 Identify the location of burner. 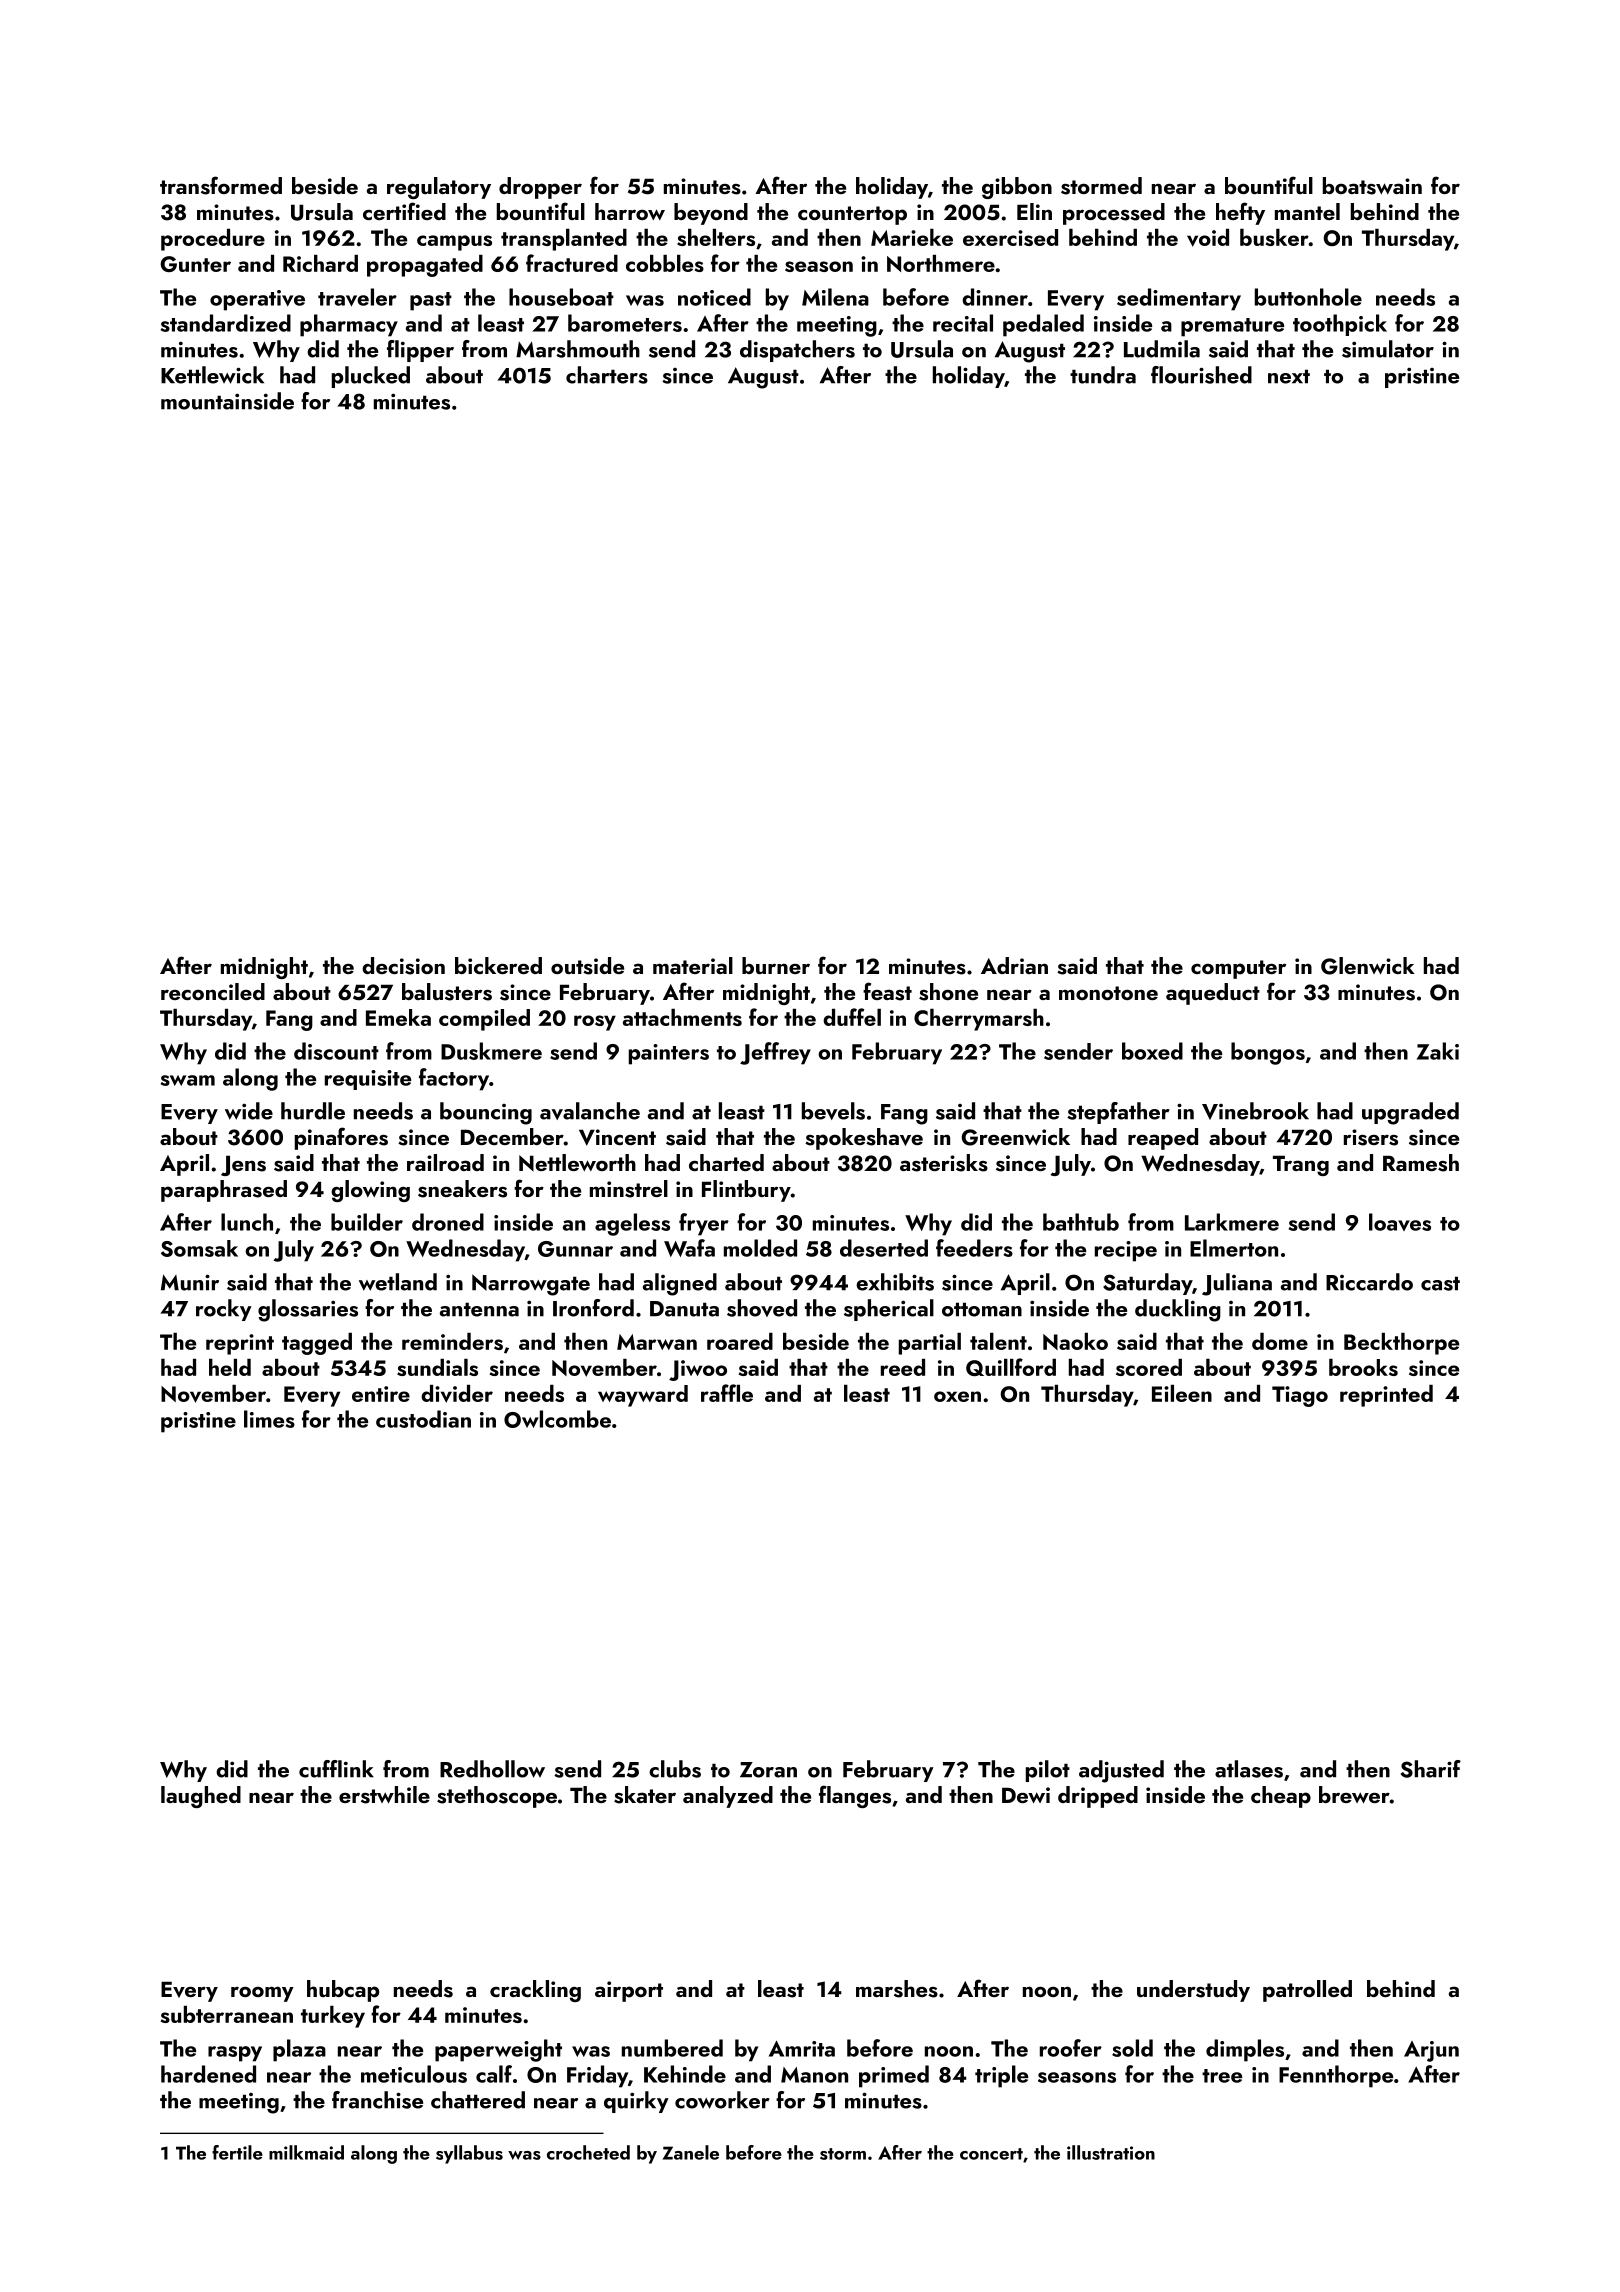
(776, 965).
